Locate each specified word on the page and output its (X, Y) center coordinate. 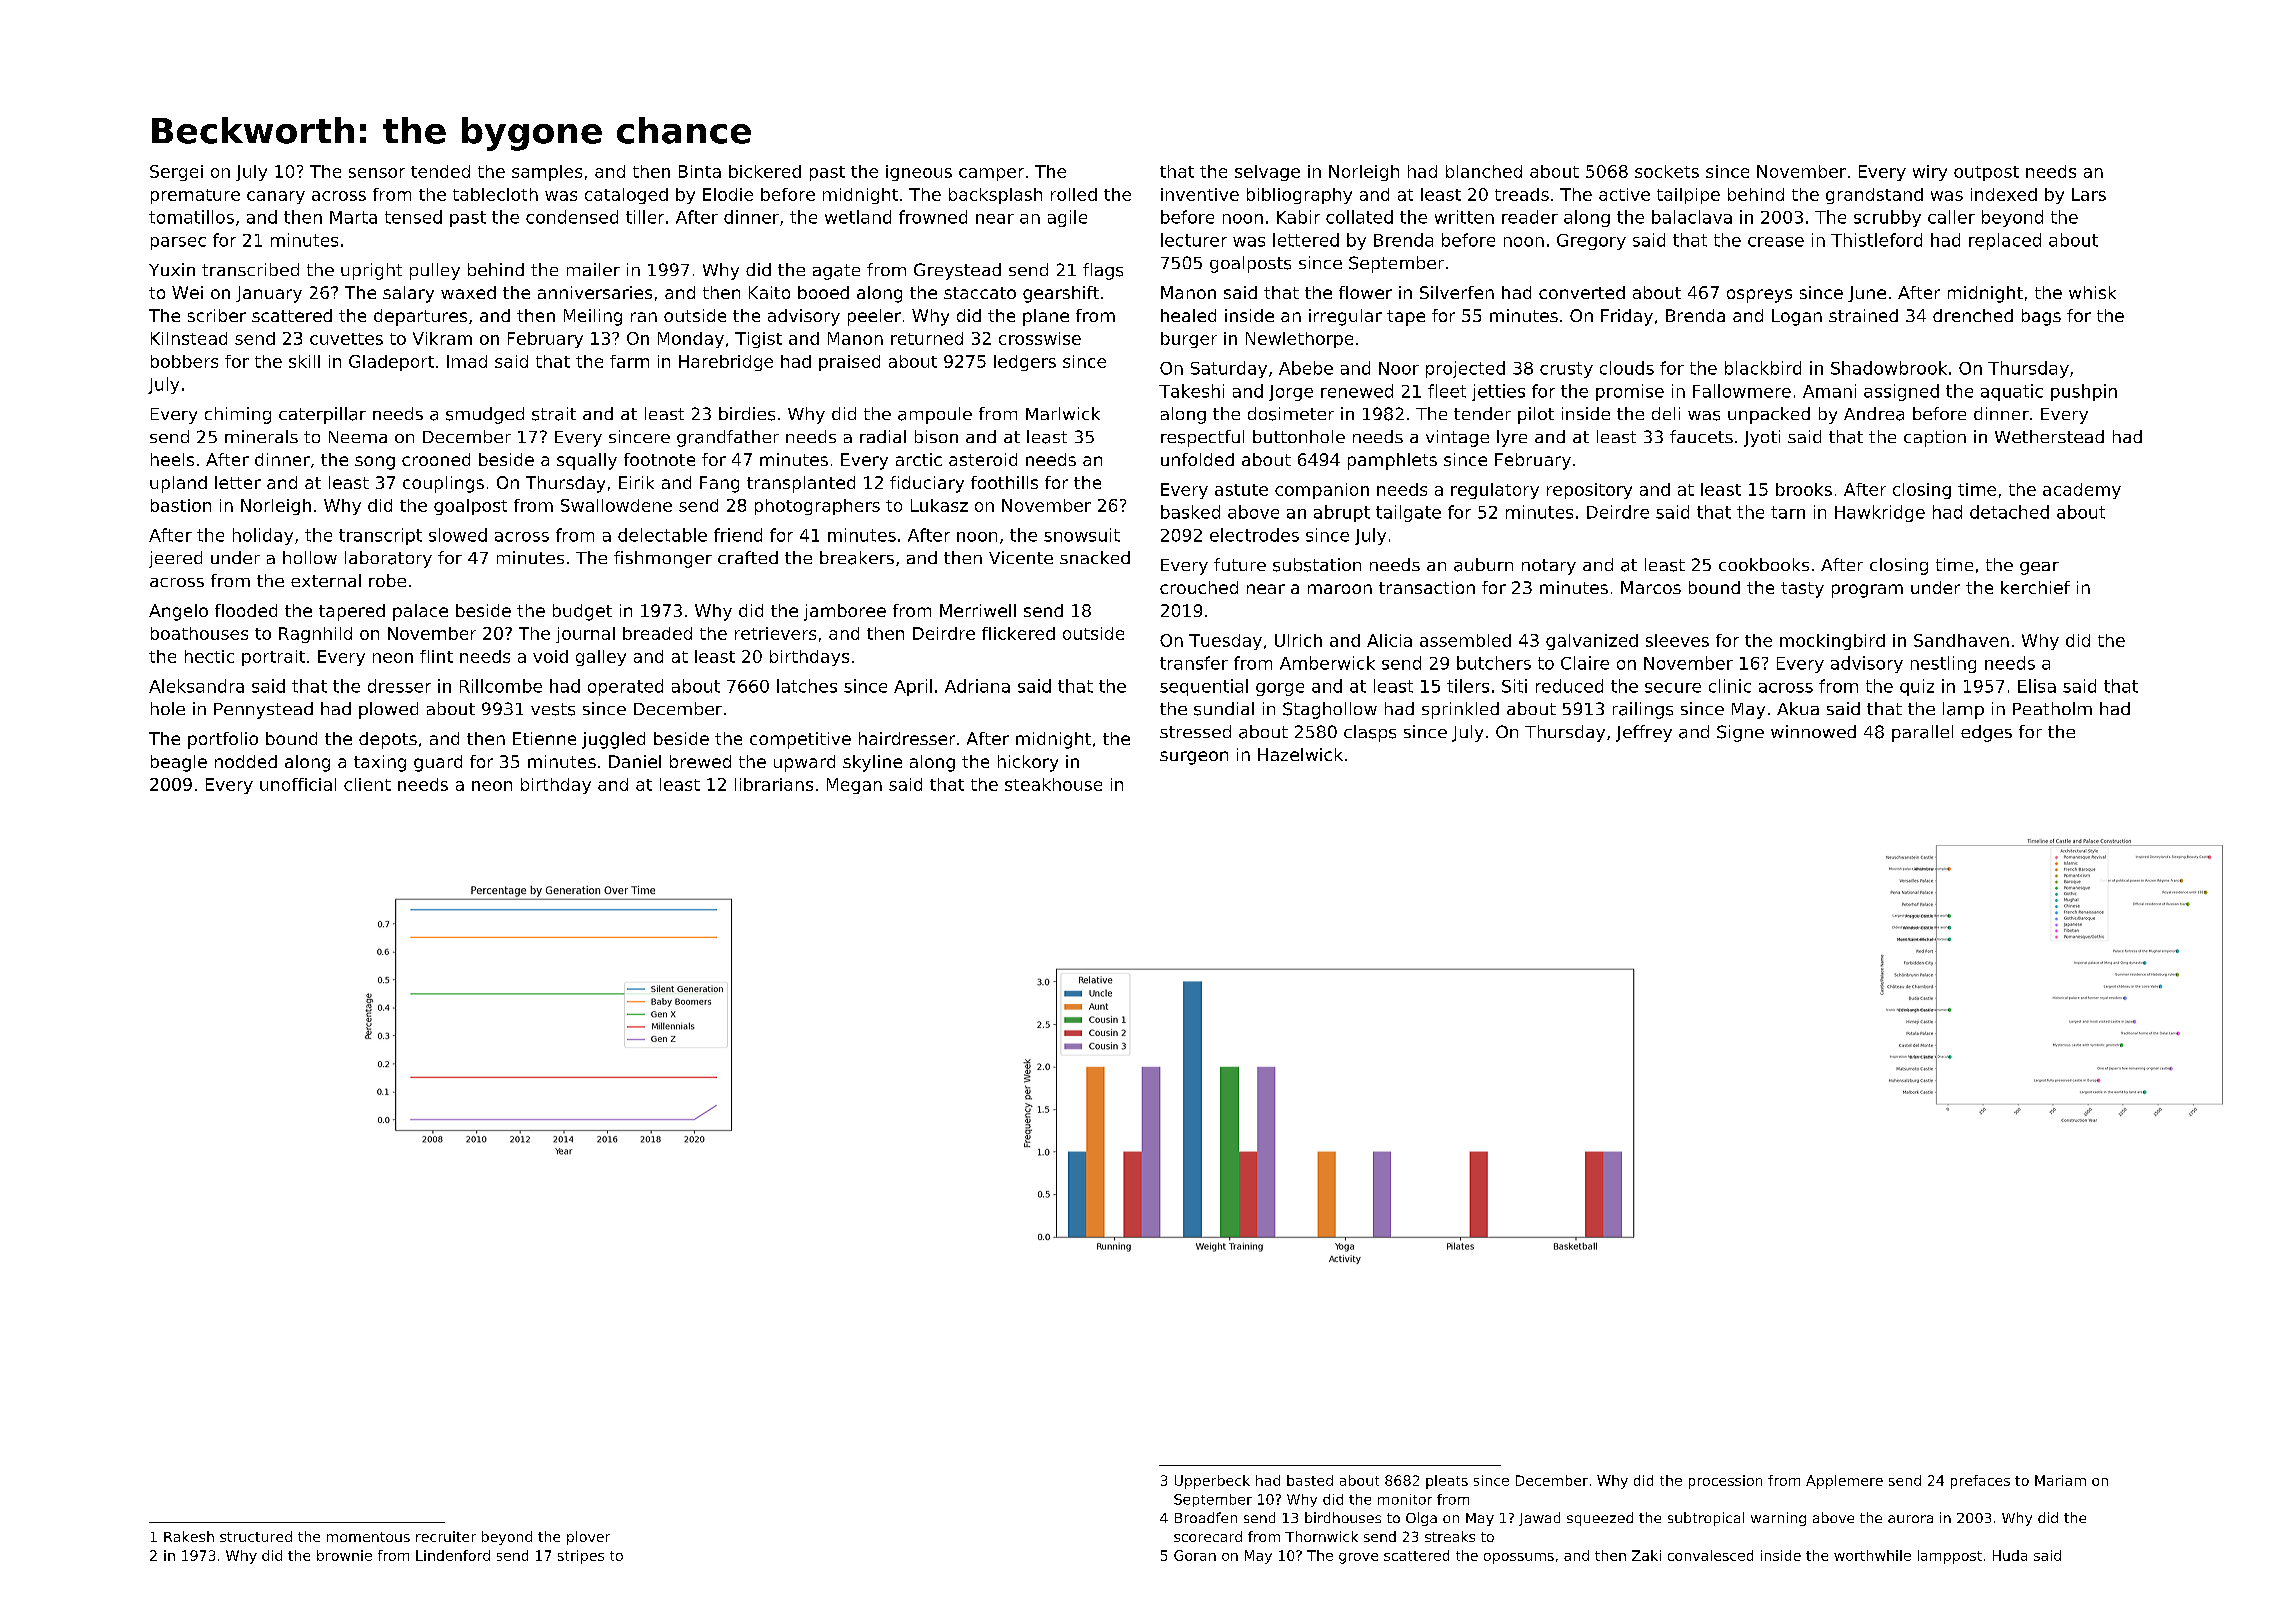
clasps (1370, 733)
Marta (353, 217)
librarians (774, 784)
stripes (581, 1557)
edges (1986, 733)
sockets (1667, 171)
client (367, 784)
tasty (1802, 590)
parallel (1922, 733)
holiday (263, 536)
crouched (1199, 587)
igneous (919, 173)
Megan (854, 786)
